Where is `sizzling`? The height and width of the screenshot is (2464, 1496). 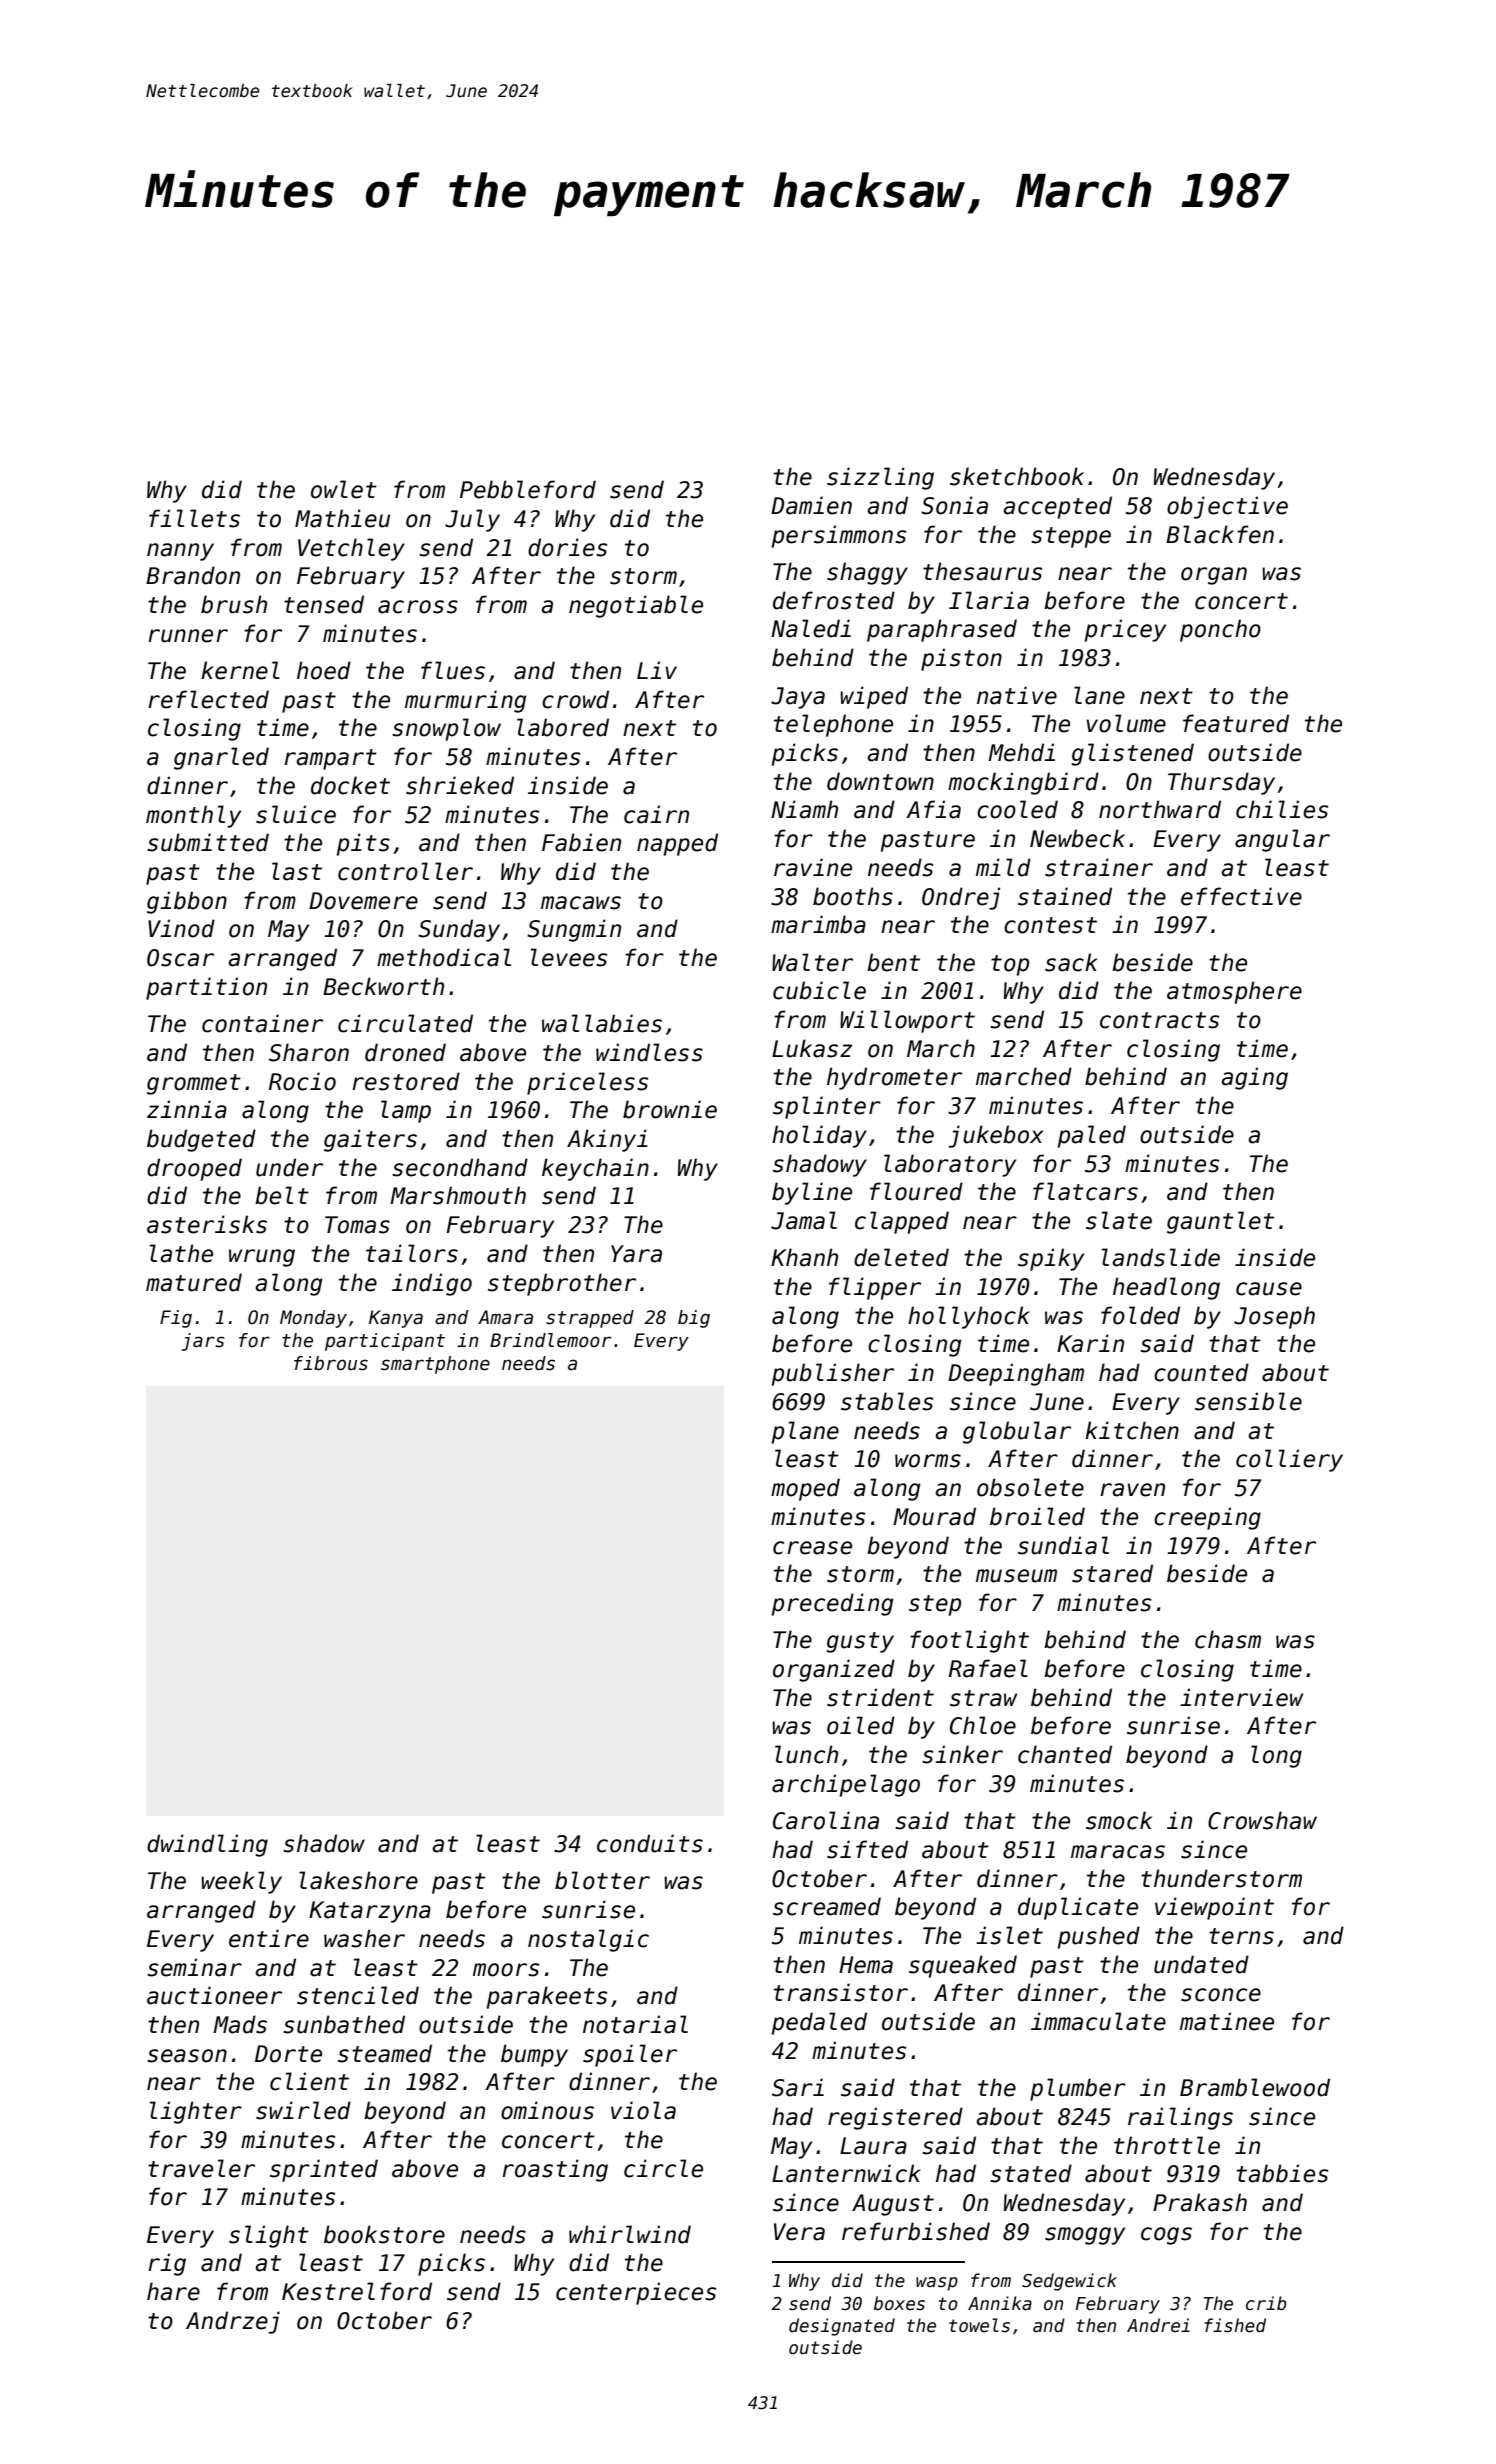 sizzling is located at coordinates (880, 478).
